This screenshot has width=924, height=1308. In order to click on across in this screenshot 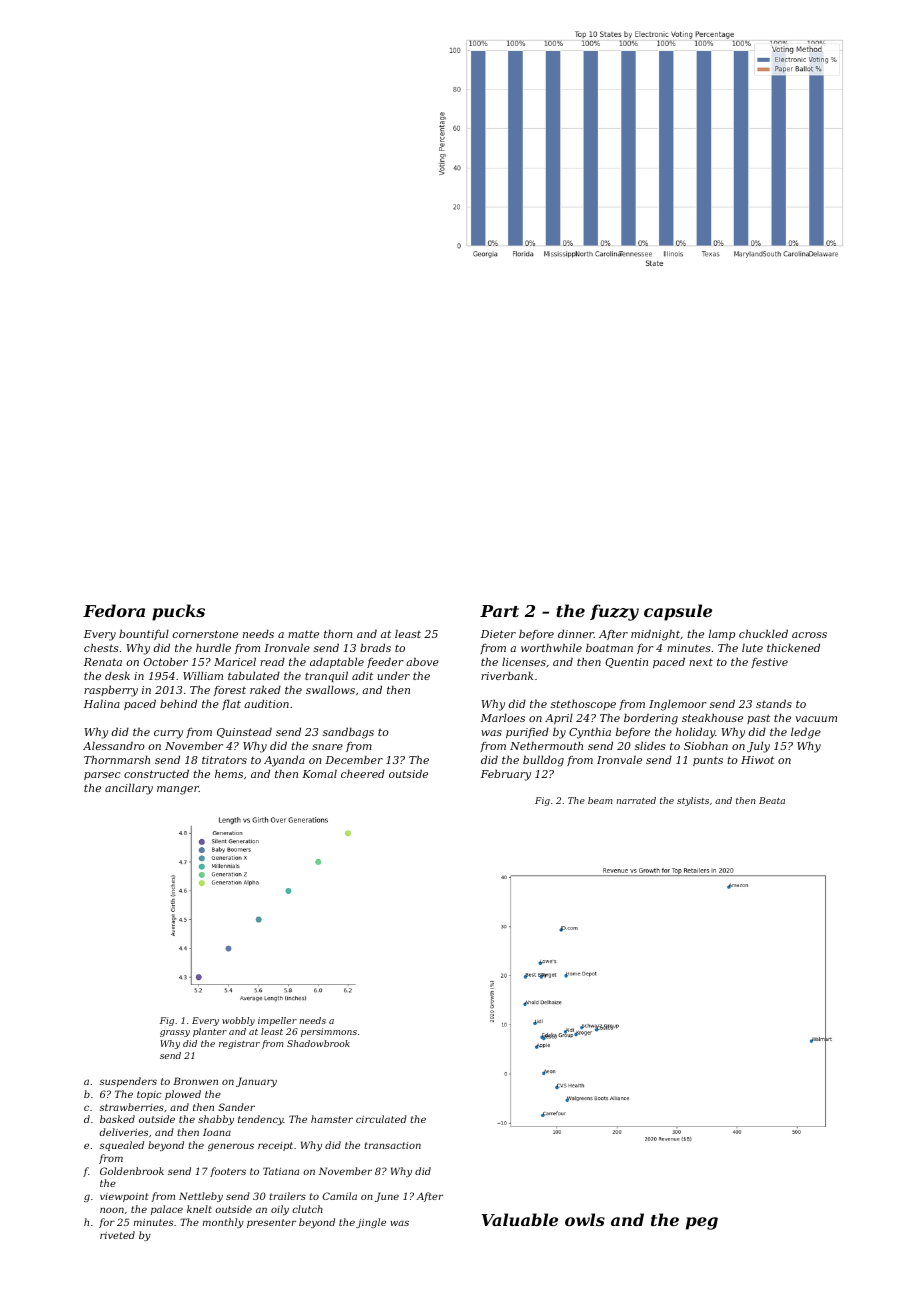, I will do `click(809, 635)`.
